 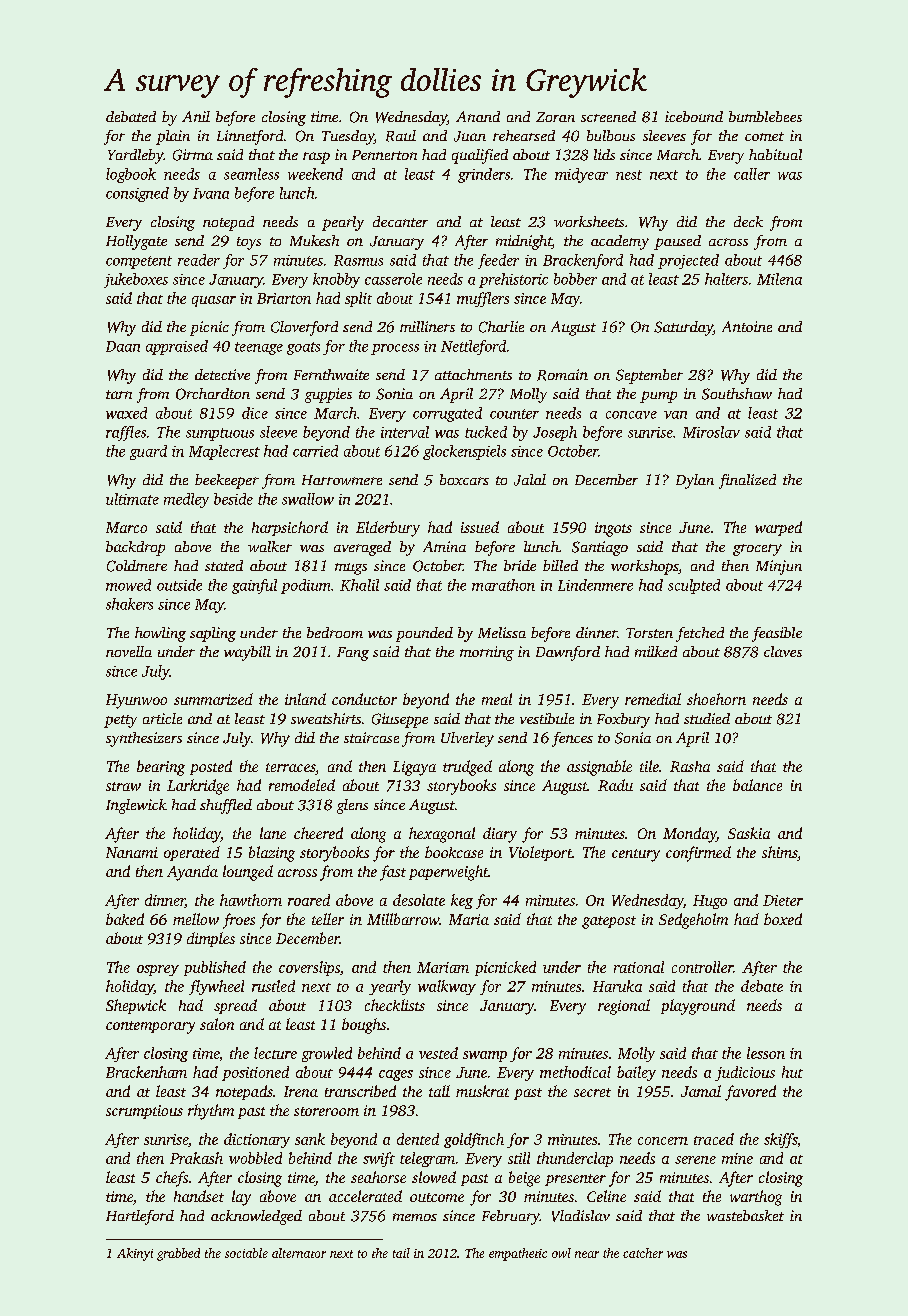 I want to click on Dawnford, so click(x=568, y=653).
